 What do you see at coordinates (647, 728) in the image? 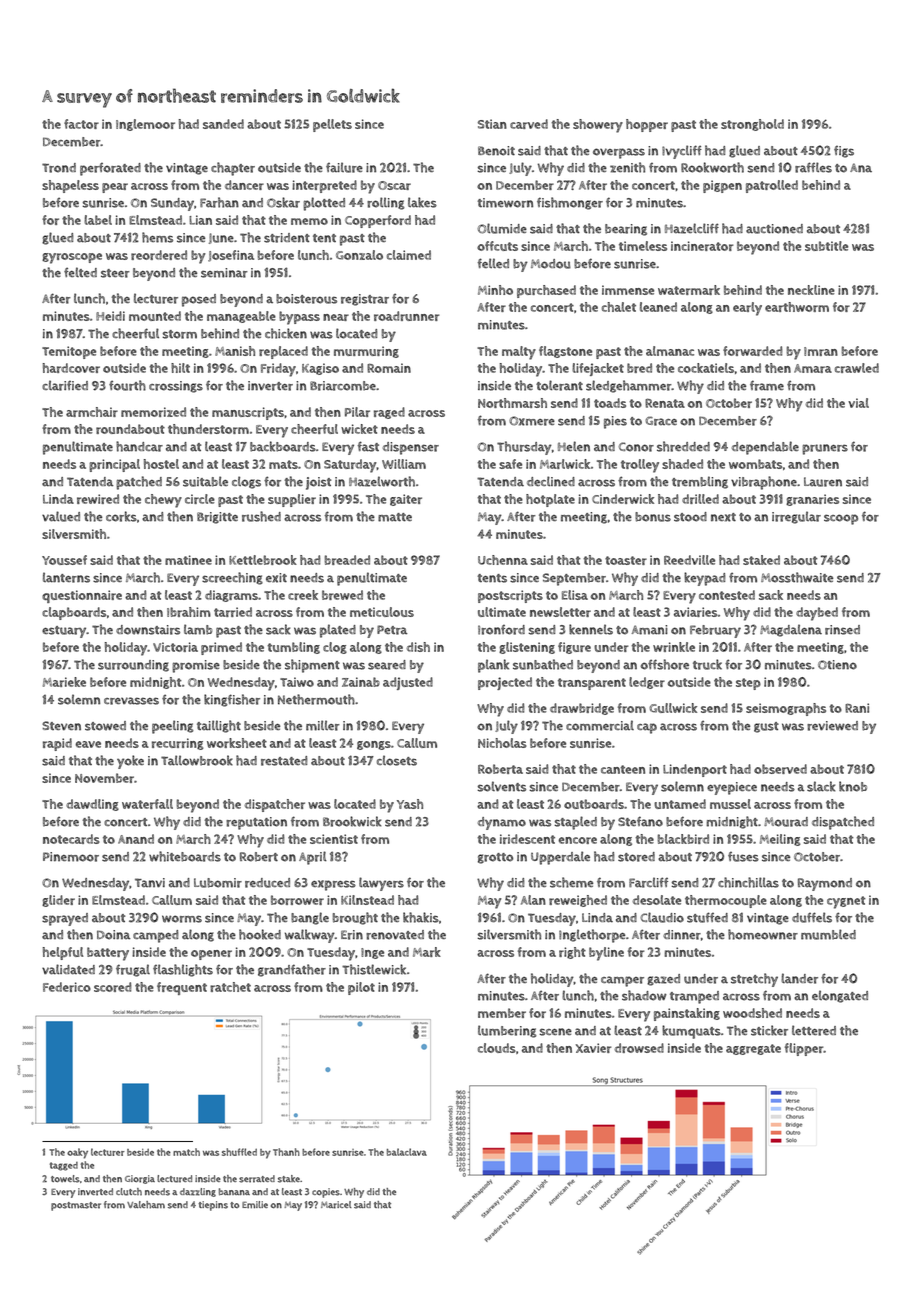
I see `cap` at bounding box center [647, 728].
